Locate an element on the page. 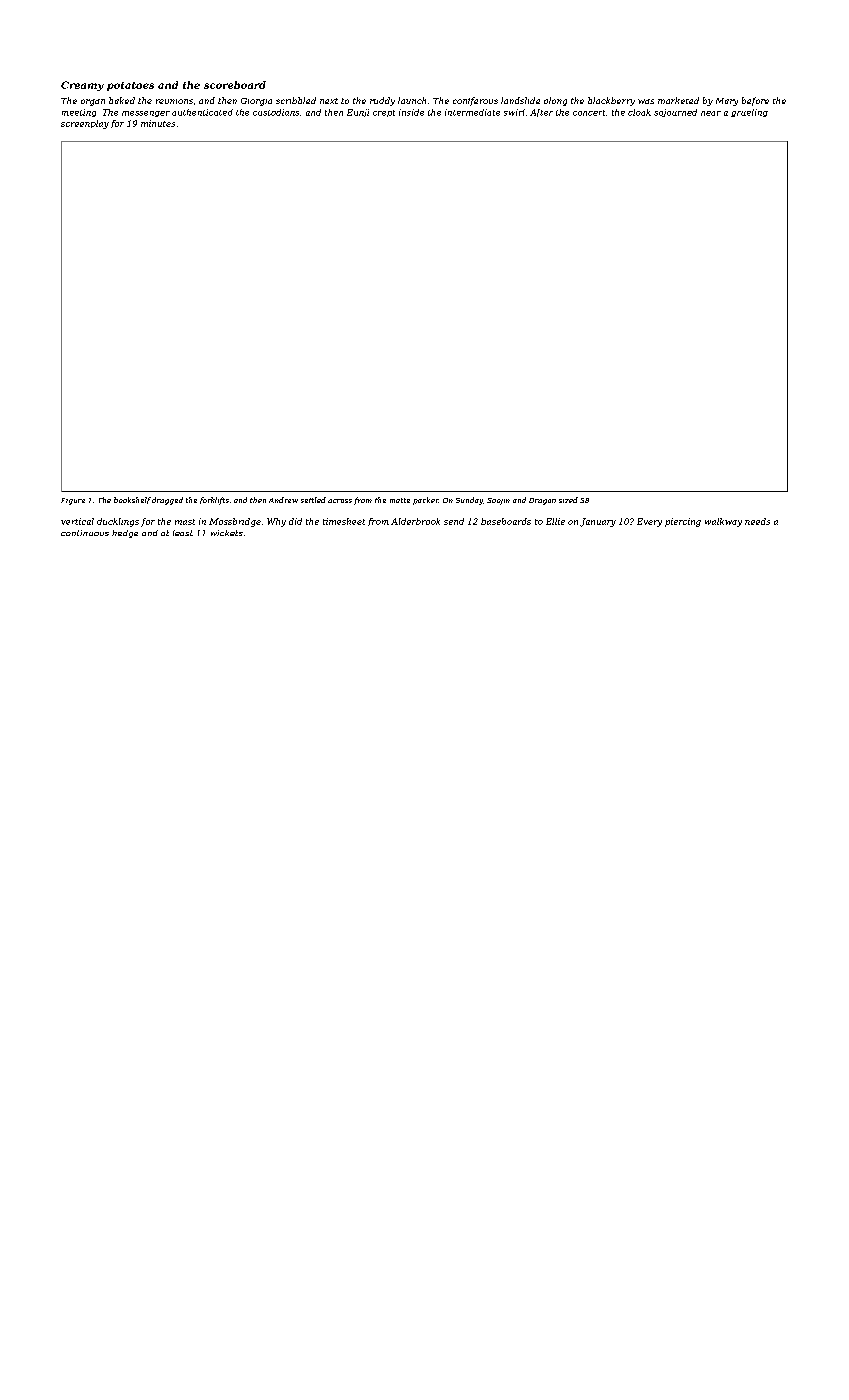  blackberry is located at coordinates (611, 101).
